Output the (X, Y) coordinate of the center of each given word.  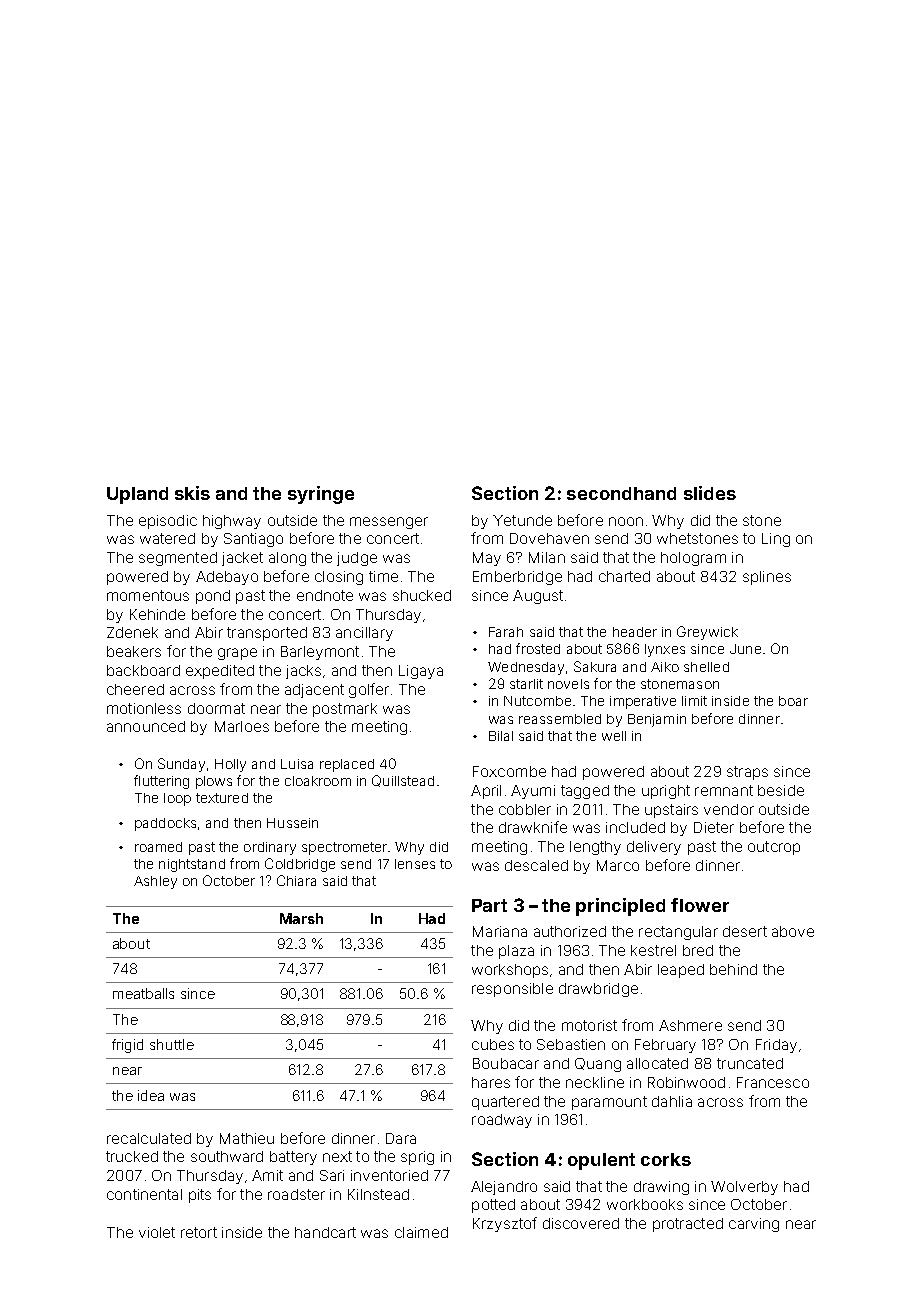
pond (213, 597)
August (538, 597)
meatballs (143, 993)
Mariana (500, 931)
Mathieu (247, 1138)
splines (767, 578)
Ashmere (690, 1025)
